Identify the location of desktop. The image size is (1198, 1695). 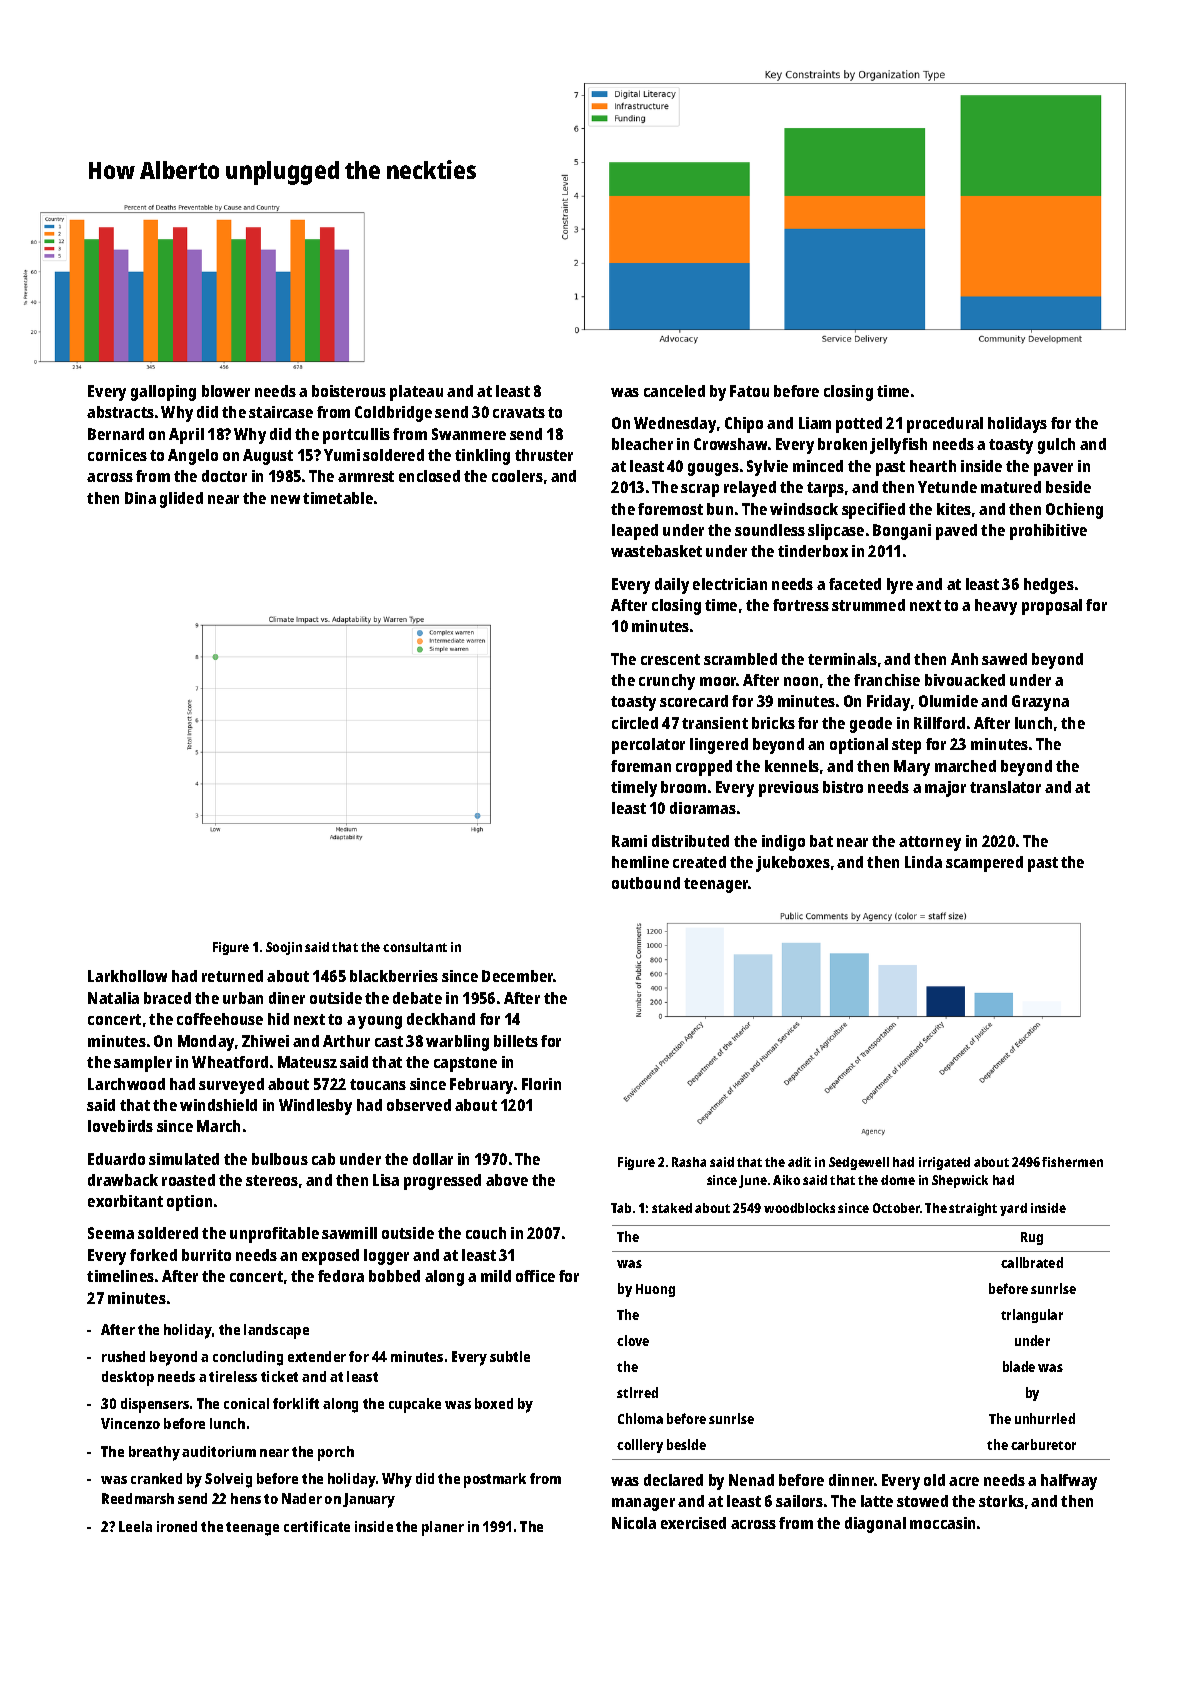
(128, 1378).
